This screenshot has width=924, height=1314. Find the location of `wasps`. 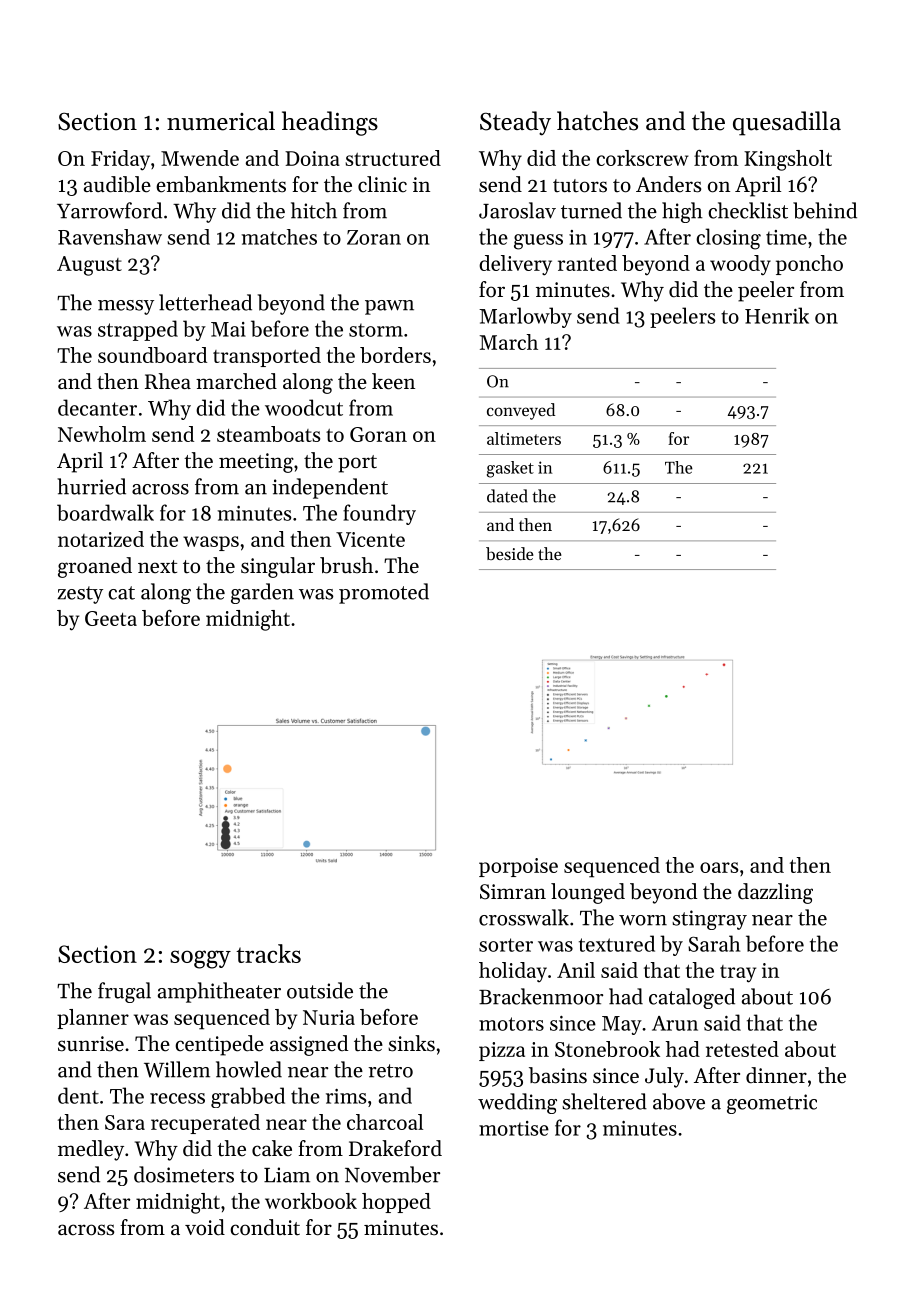

wasps is located at coordinates (211, 543).
